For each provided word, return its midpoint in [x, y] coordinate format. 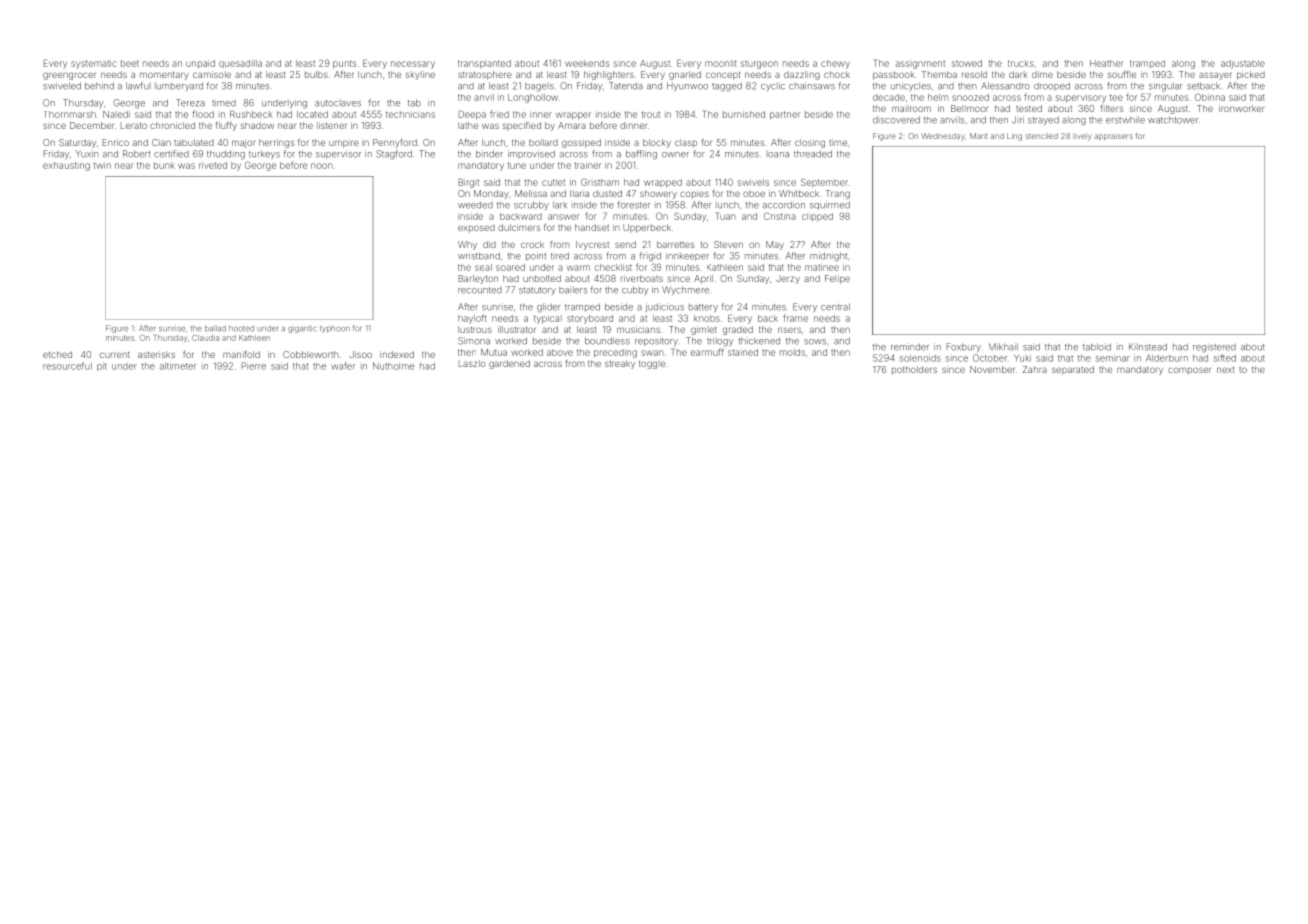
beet [130, 63]
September [824, 183]
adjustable [1243, 64]
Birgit [469, 183]
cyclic [773, 86]
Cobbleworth [311, 354]
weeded [475, 205]
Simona [474, 341]
